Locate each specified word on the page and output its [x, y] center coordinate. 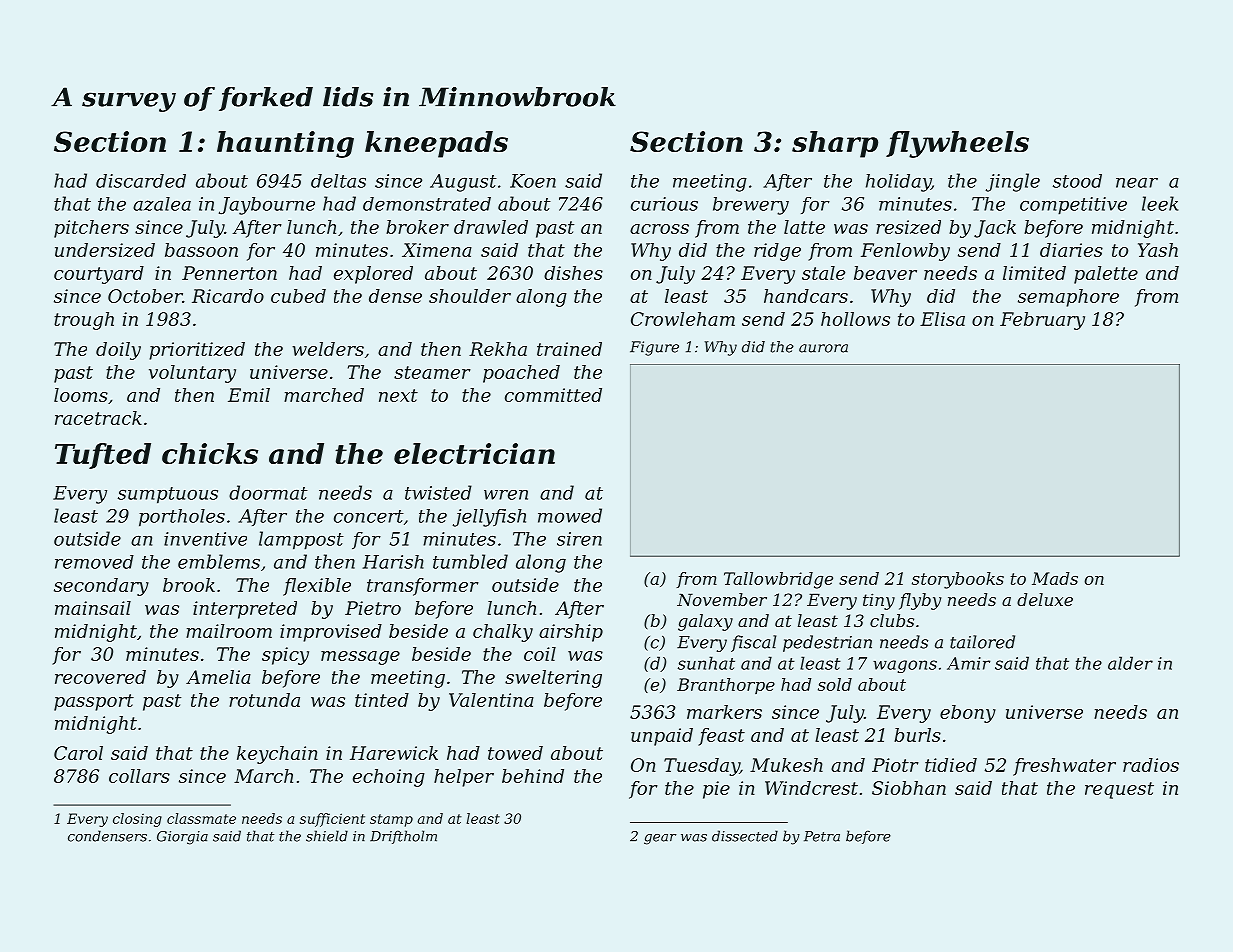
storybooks [958, 580]
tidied [951, 765]
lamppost [301, 540]
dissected [745, 836]
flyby [920, 601]
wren [506, 495]
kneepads [436, 144]
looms [81, 395]
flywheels [957, 144]
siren [579, 539]
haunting [285, 144]
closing [137, 820]
